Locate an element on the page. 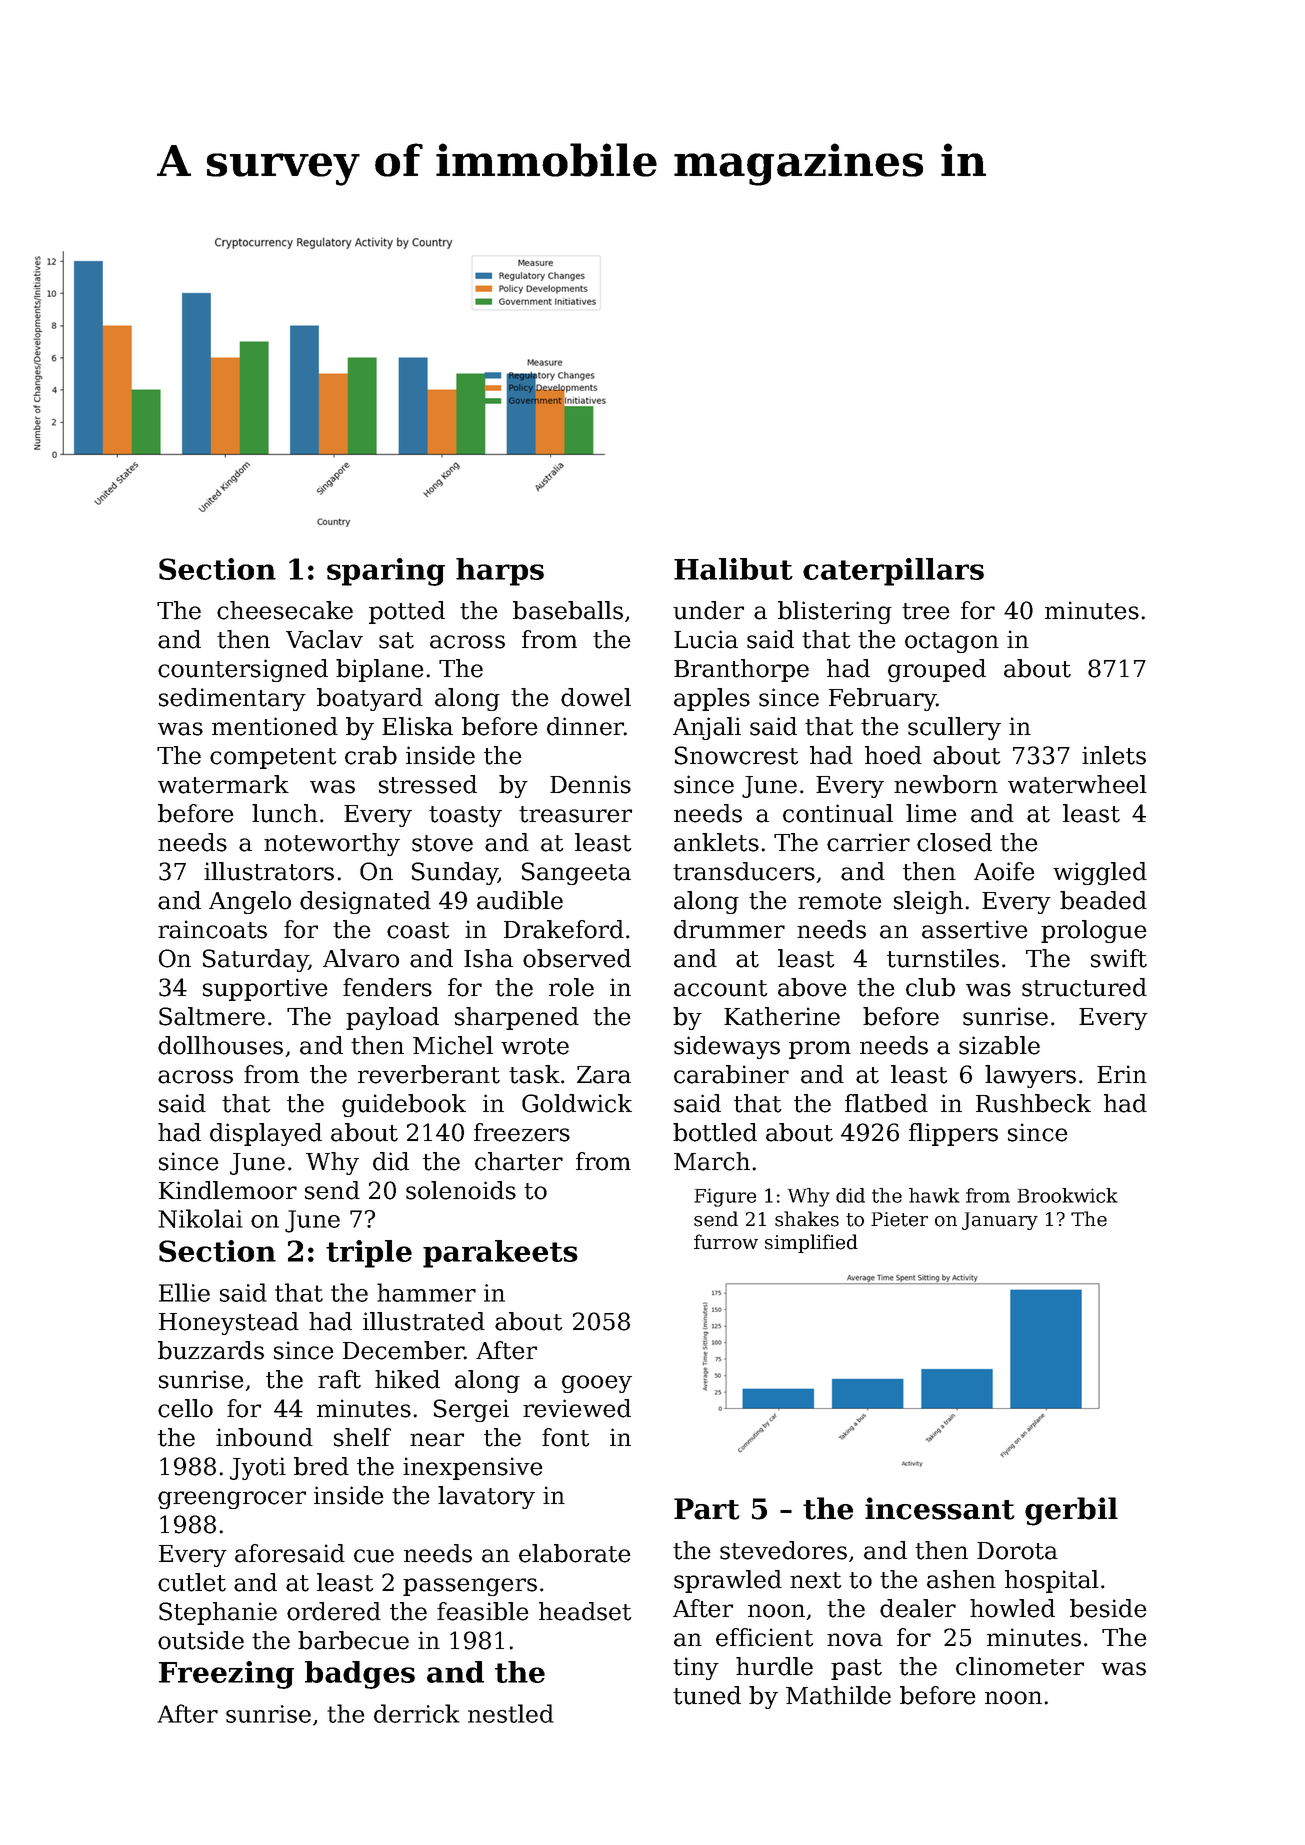  sedimentary is located at coordinates (232, 699).
